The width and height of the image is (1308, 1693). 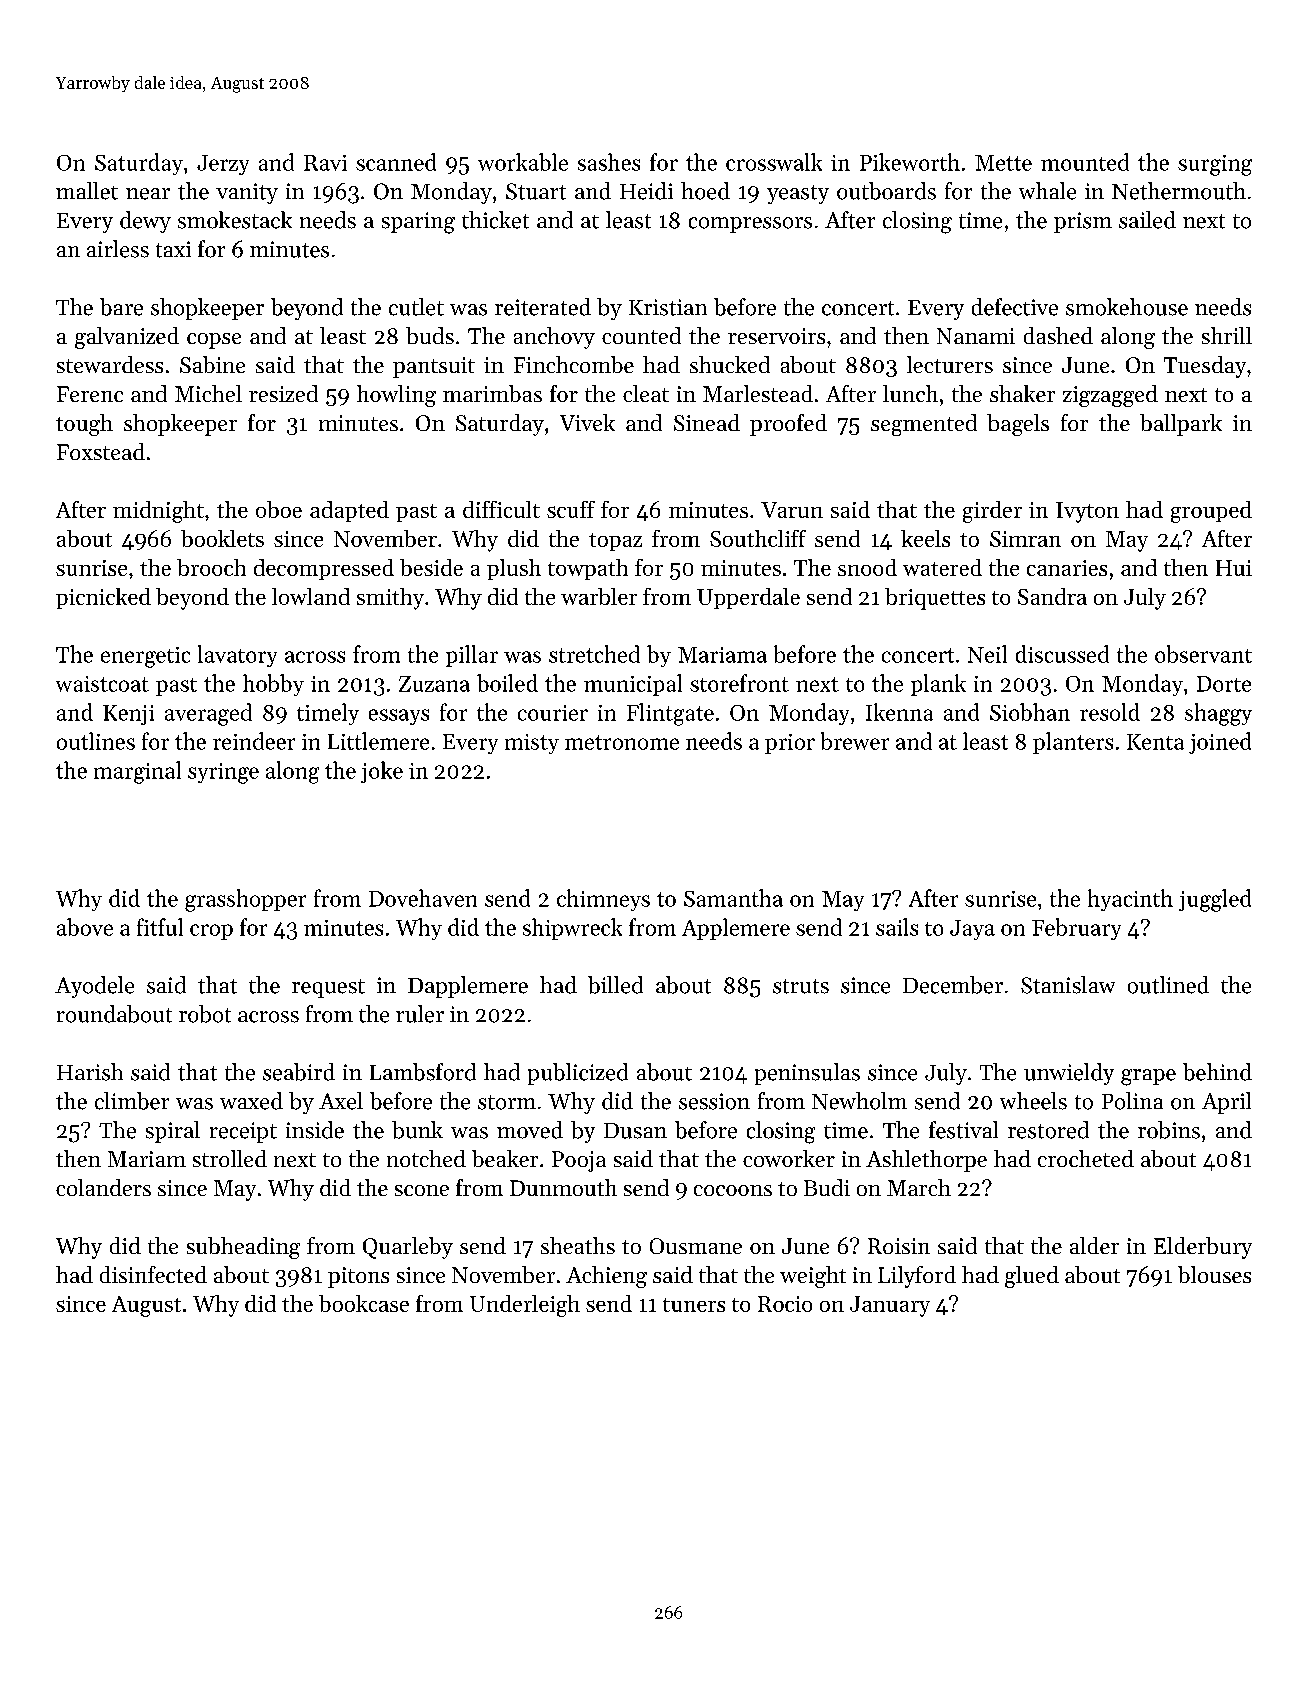 What do you see at coordinates (523, 162) in the image?
I see `workable` at bounding box center [523, 162].
